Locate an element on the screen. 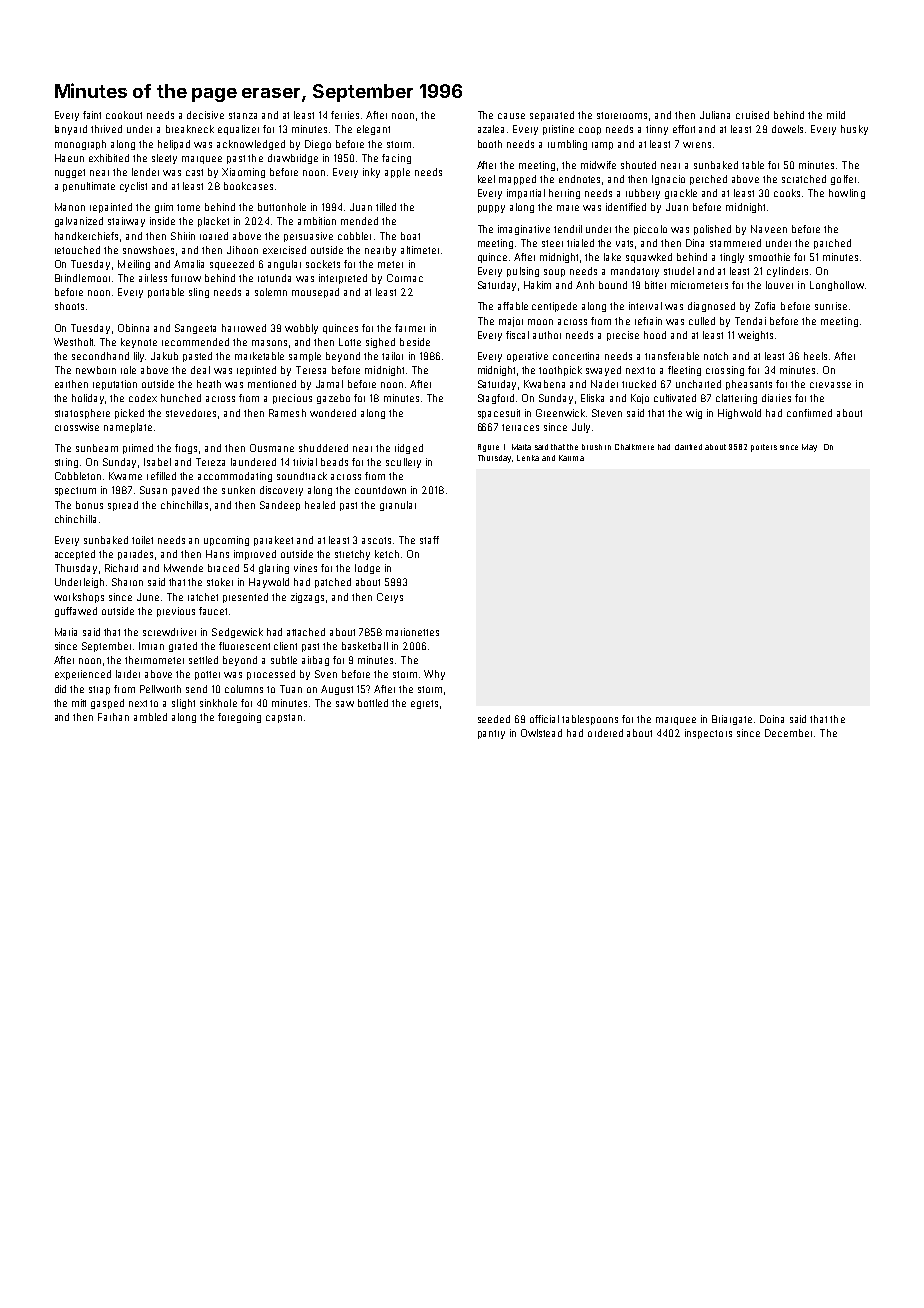 Image resolution: width=924 pixels, height=1308 pixels. keynote is located at coordinates (139, 343).
